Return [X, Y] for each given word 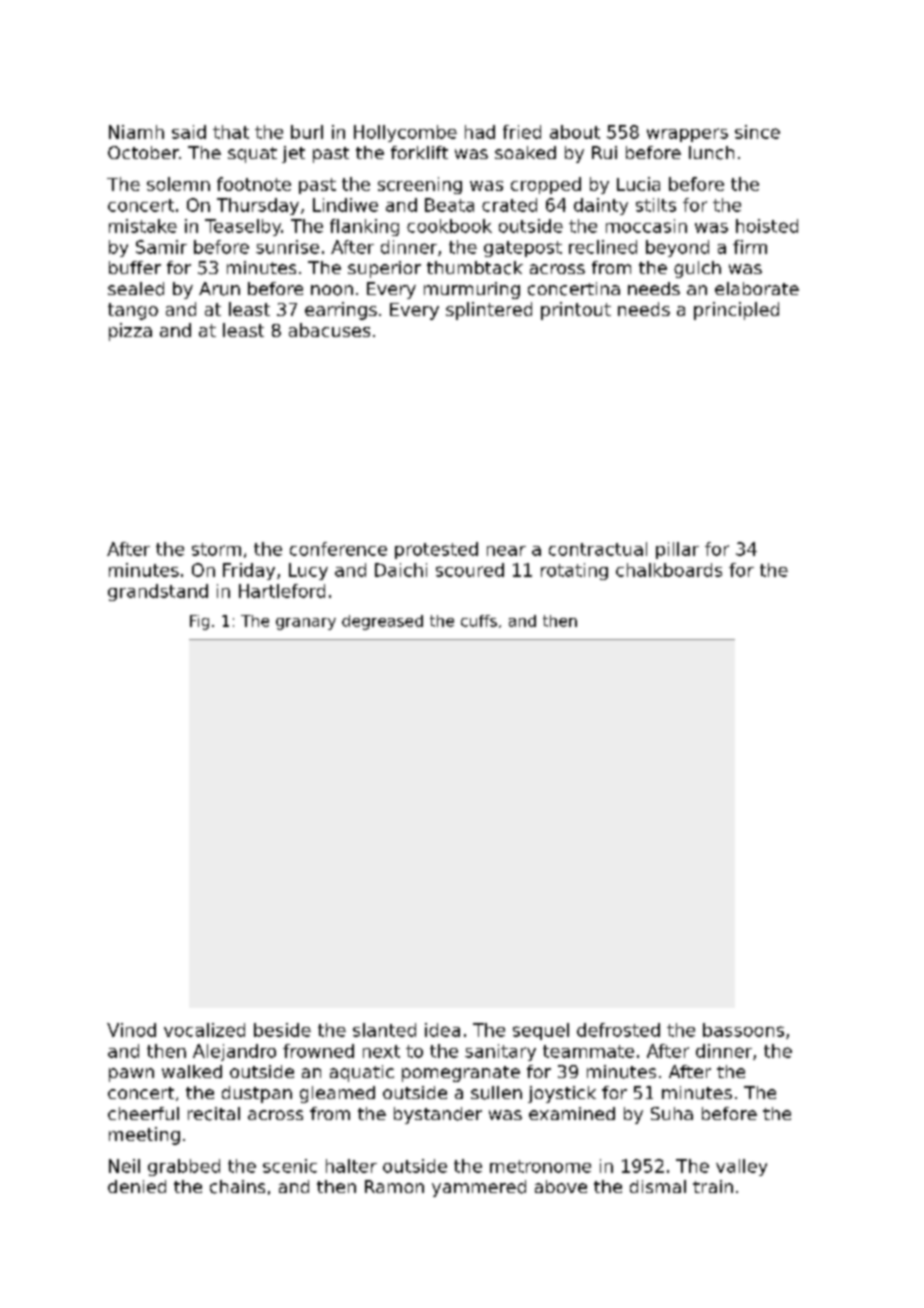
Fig [199, 622]
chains [237, 1187]
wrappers [687, 135]
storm [216, 549]
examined [572, 1113]
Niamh [136, 132]
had [480, 132]
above [561, 1186]
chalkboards [669, 570]
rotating [574, 571]
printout [576, 311]
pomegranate [461, 1074]
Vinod [131, 1030]
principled [736, 311]
